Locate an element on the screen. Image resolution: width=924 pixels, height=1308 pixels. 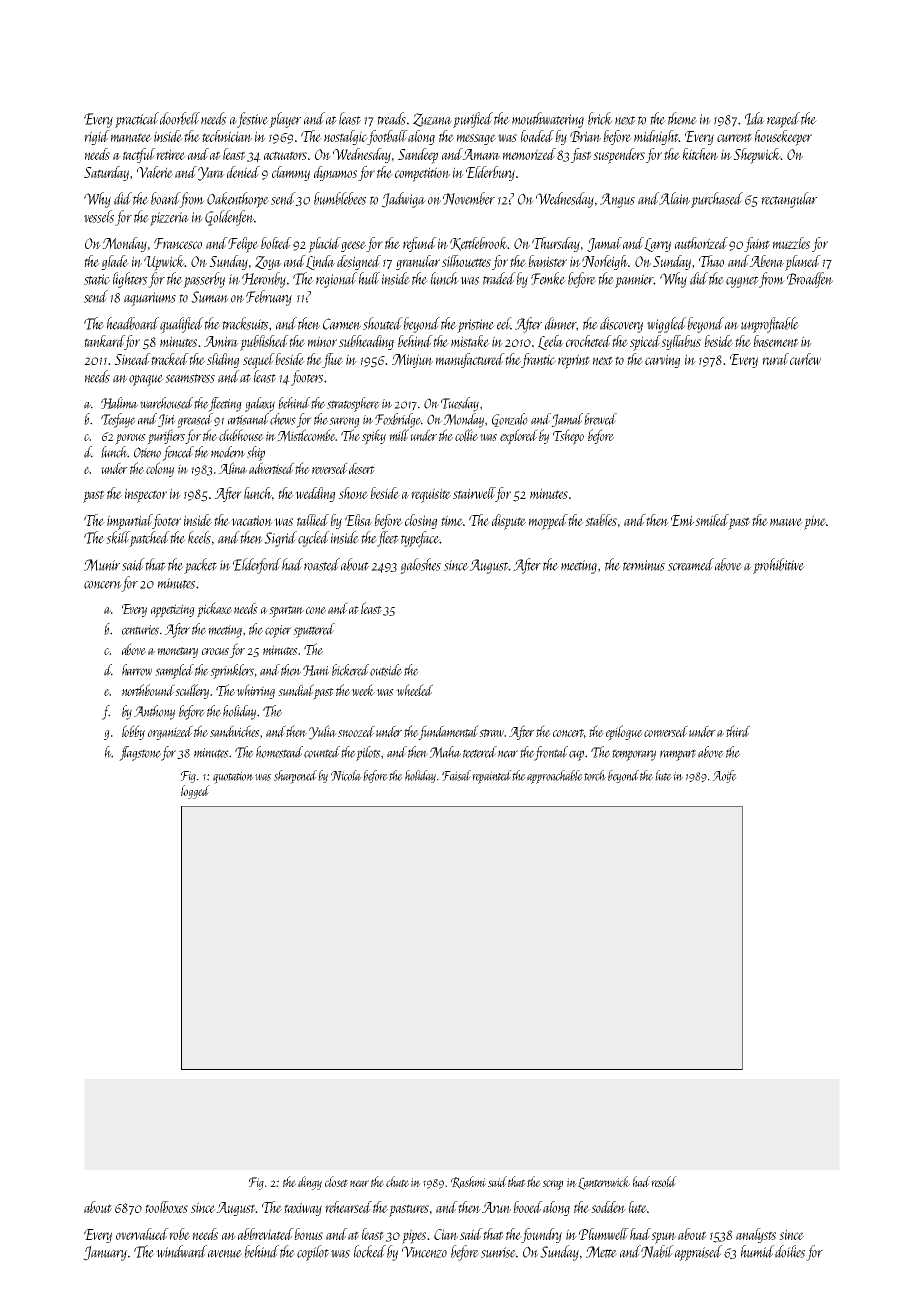
reaped is located at coordinates (783, 120).
